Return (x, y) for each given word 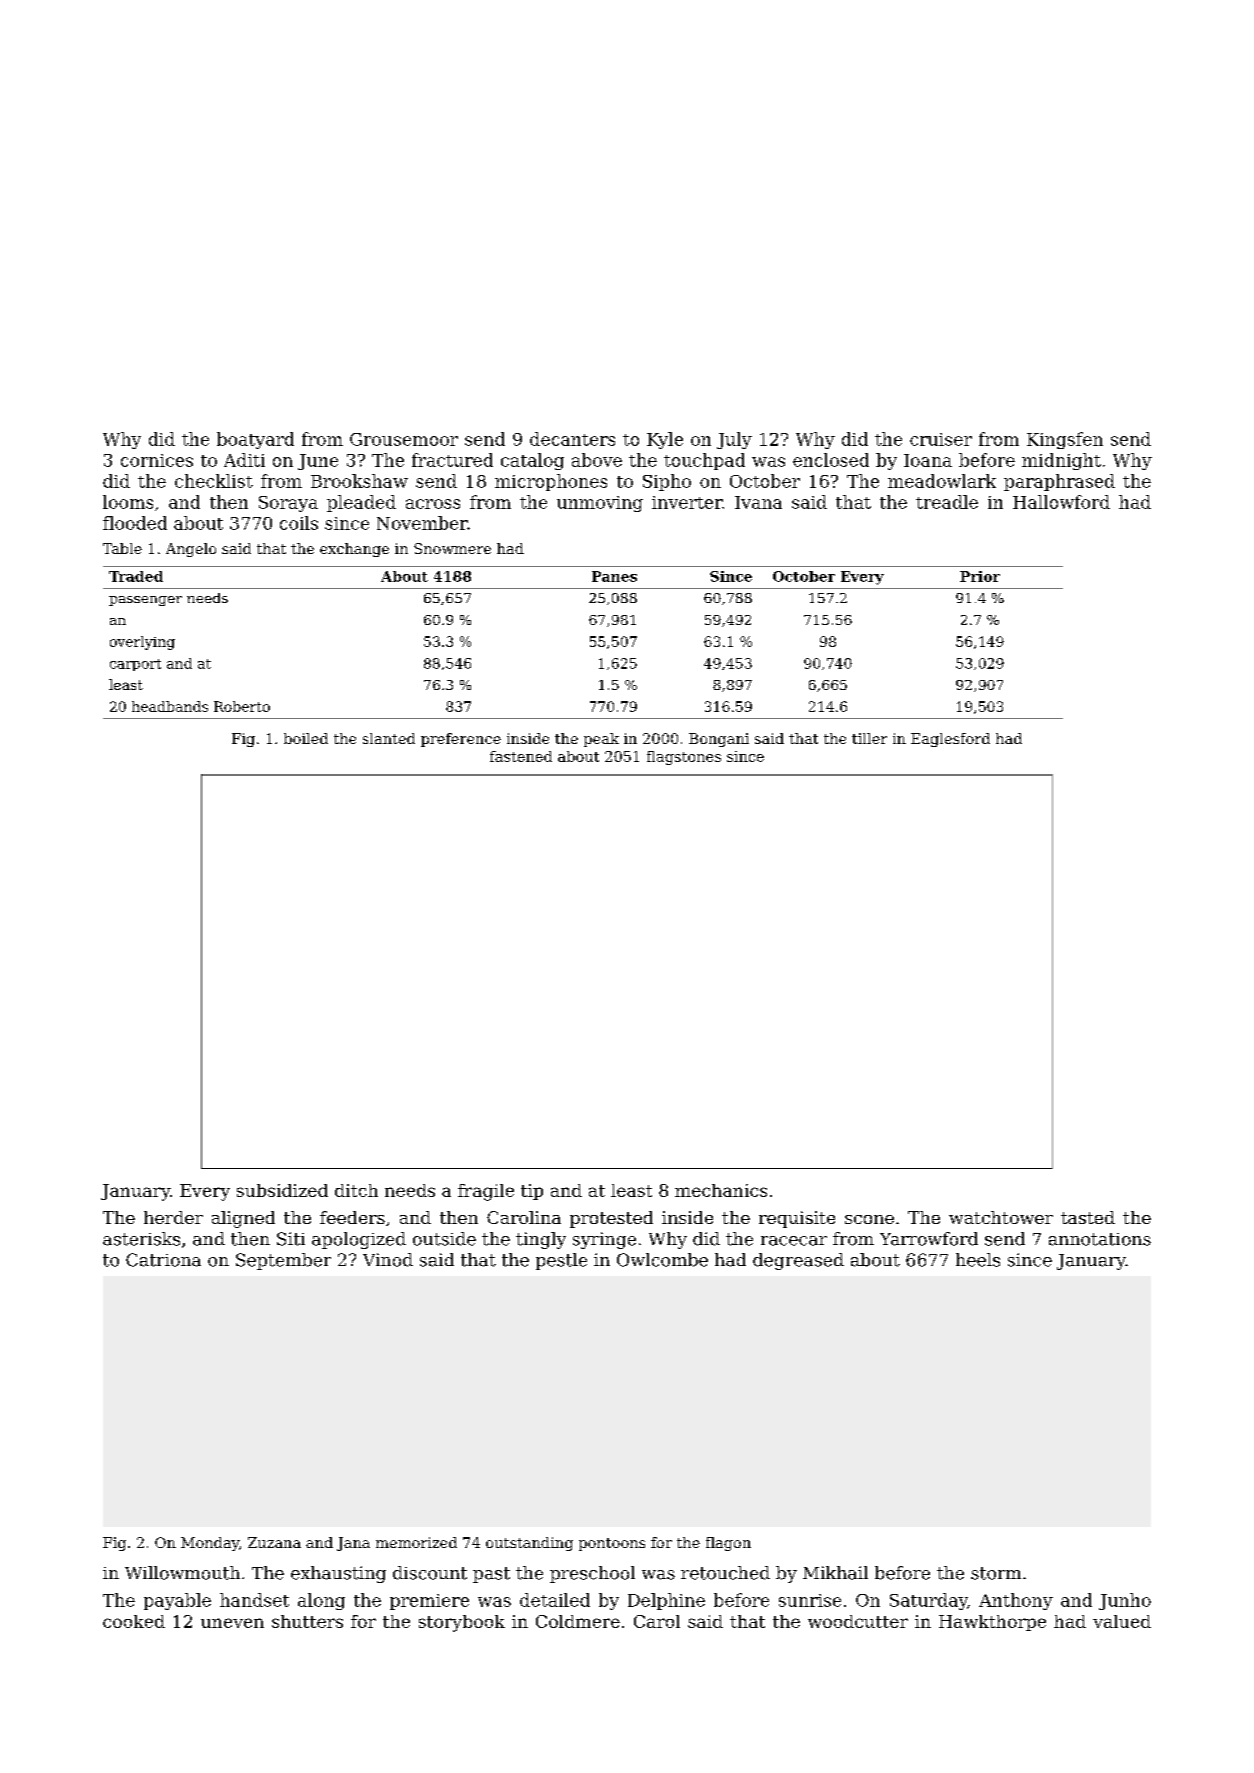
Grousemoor (404, 439)
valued (1122, 1621)
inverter (687, 502)
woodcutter (858, 1621)
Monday (210, 1544)
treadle (947, 502)
